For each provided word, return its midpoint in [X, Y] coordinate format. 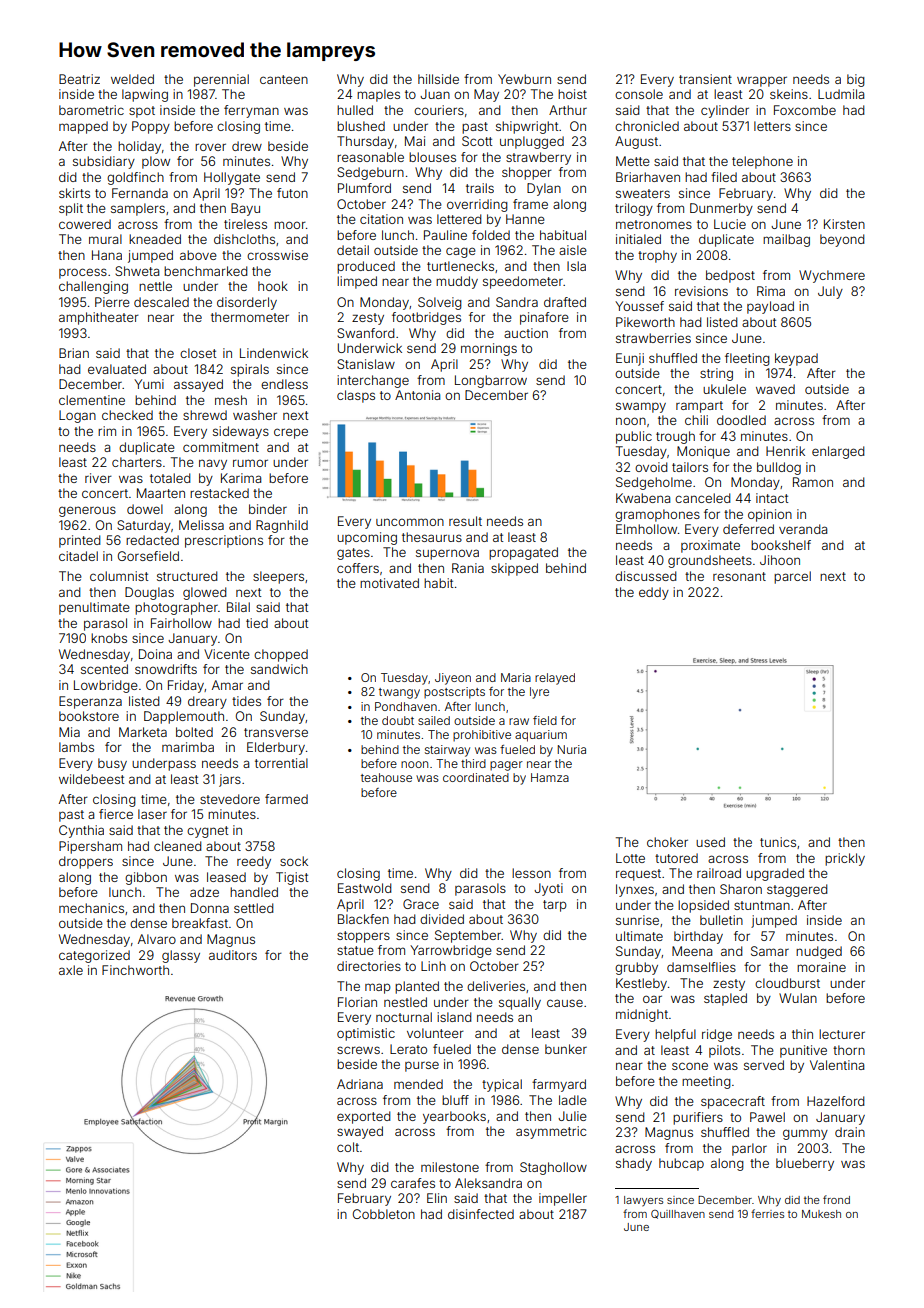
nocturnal [404, 1017]
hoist [572, 94]
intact [772, 498]
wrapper [762, 81]
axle [71, 970]
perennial [221, 80]
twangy [399, 693]
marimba [188, 747]
